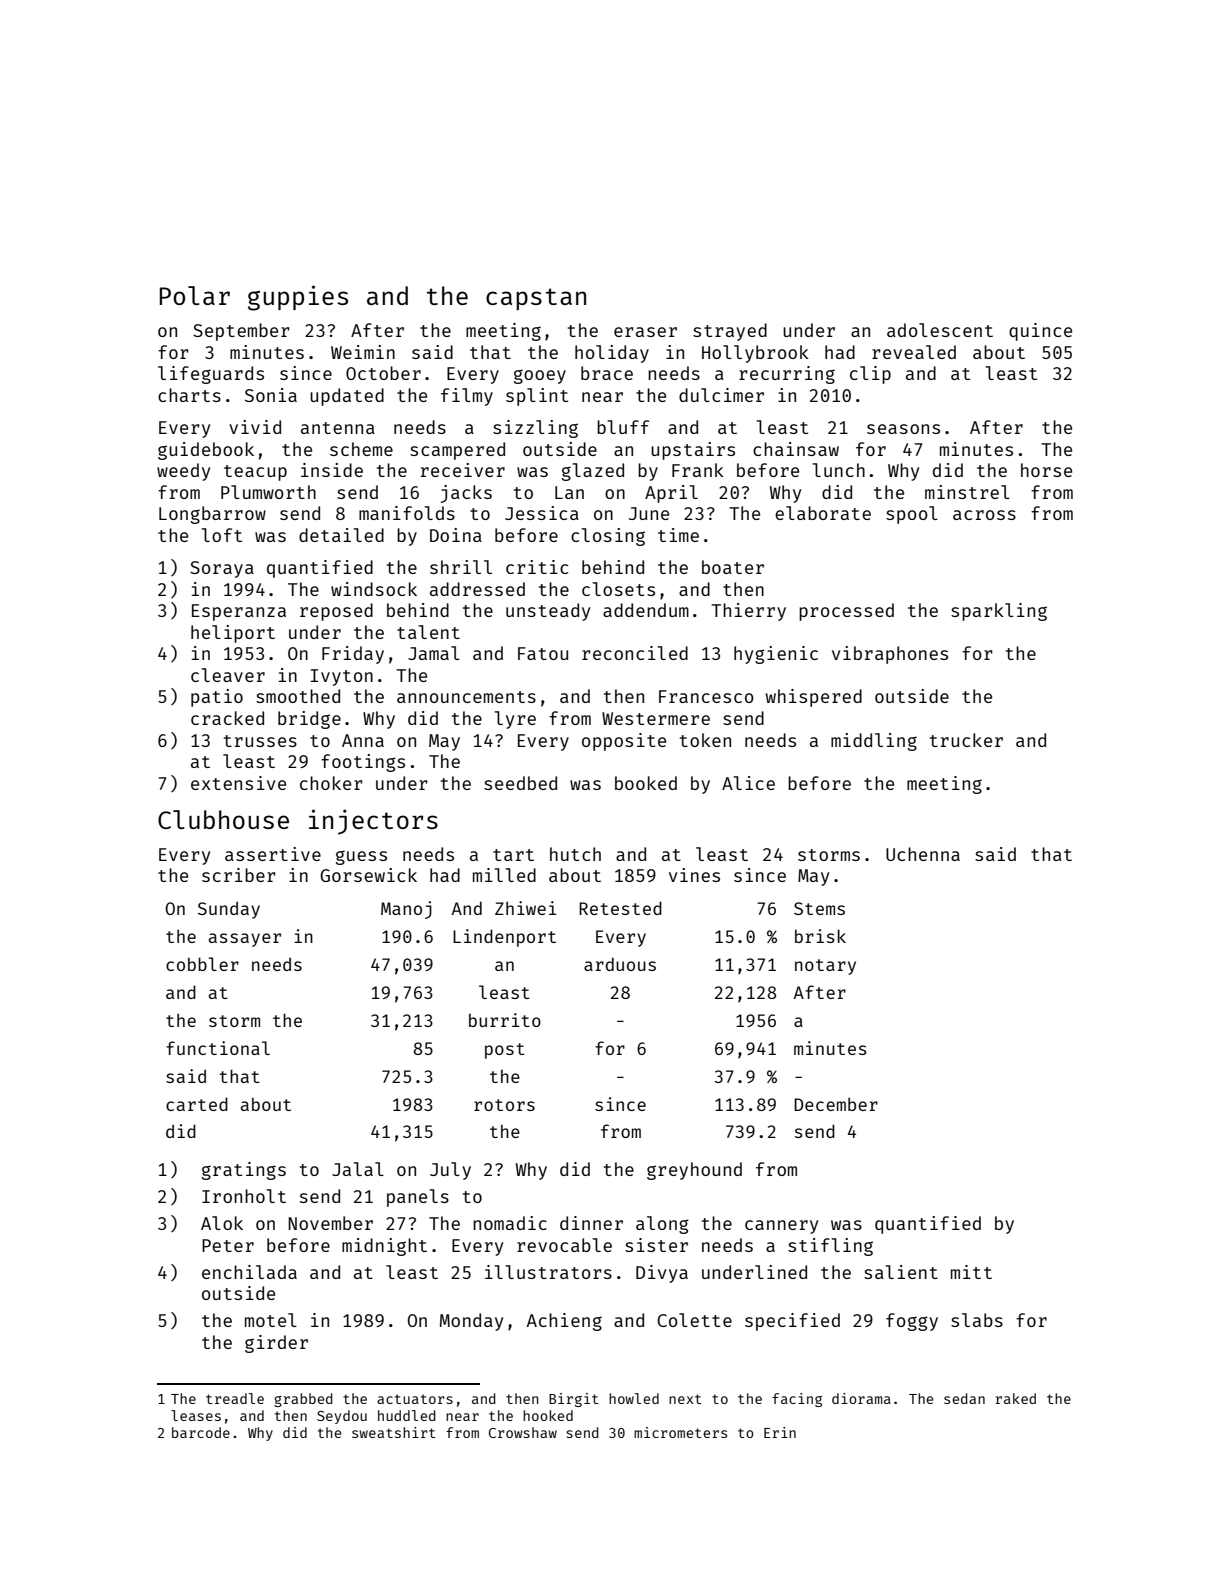  Describe the element at coordinates (276, 1344) in the page. I see `girder` at that location.
